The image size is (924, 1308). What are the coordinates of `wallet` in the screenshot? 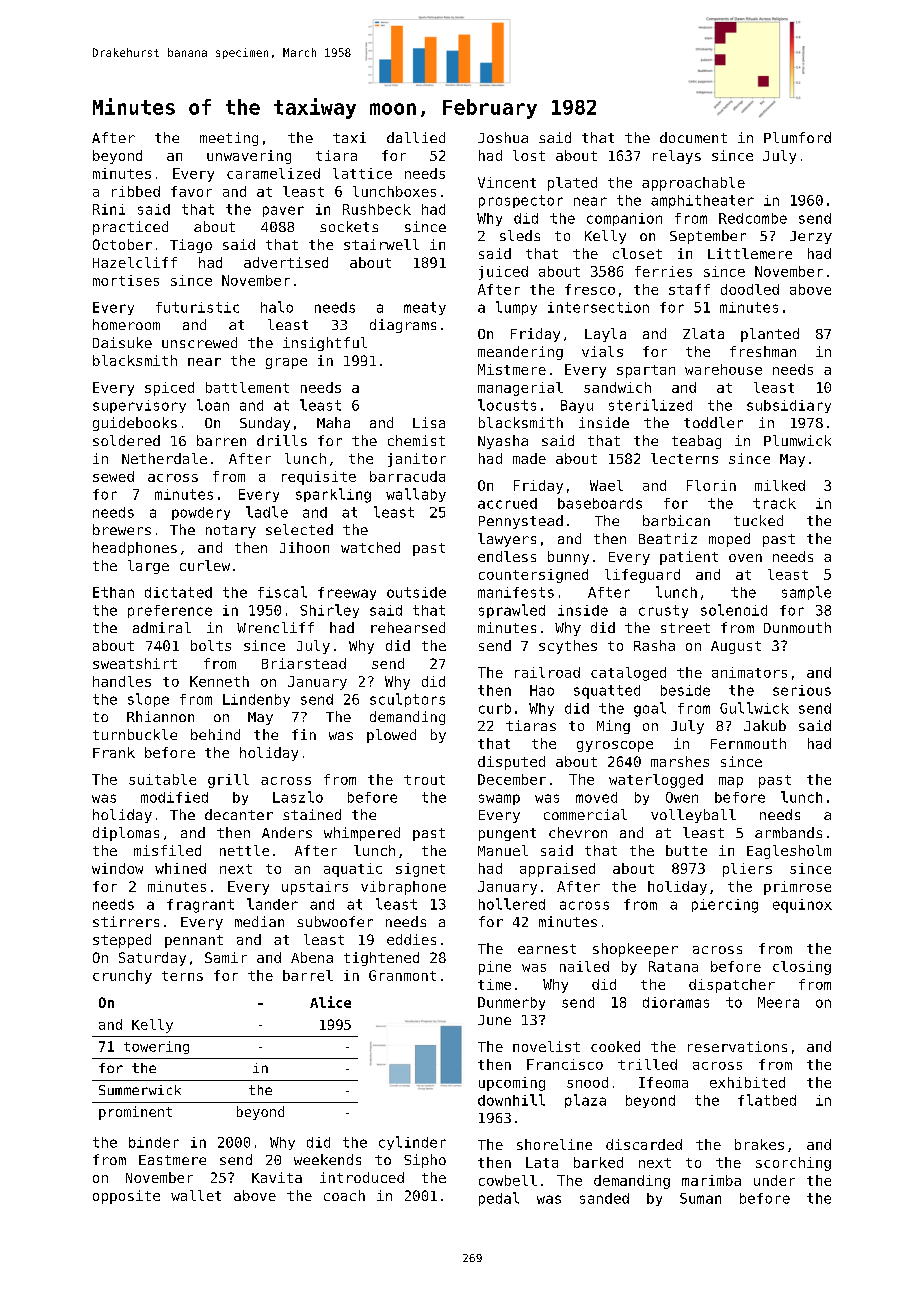 It's located at (196, 1195).
